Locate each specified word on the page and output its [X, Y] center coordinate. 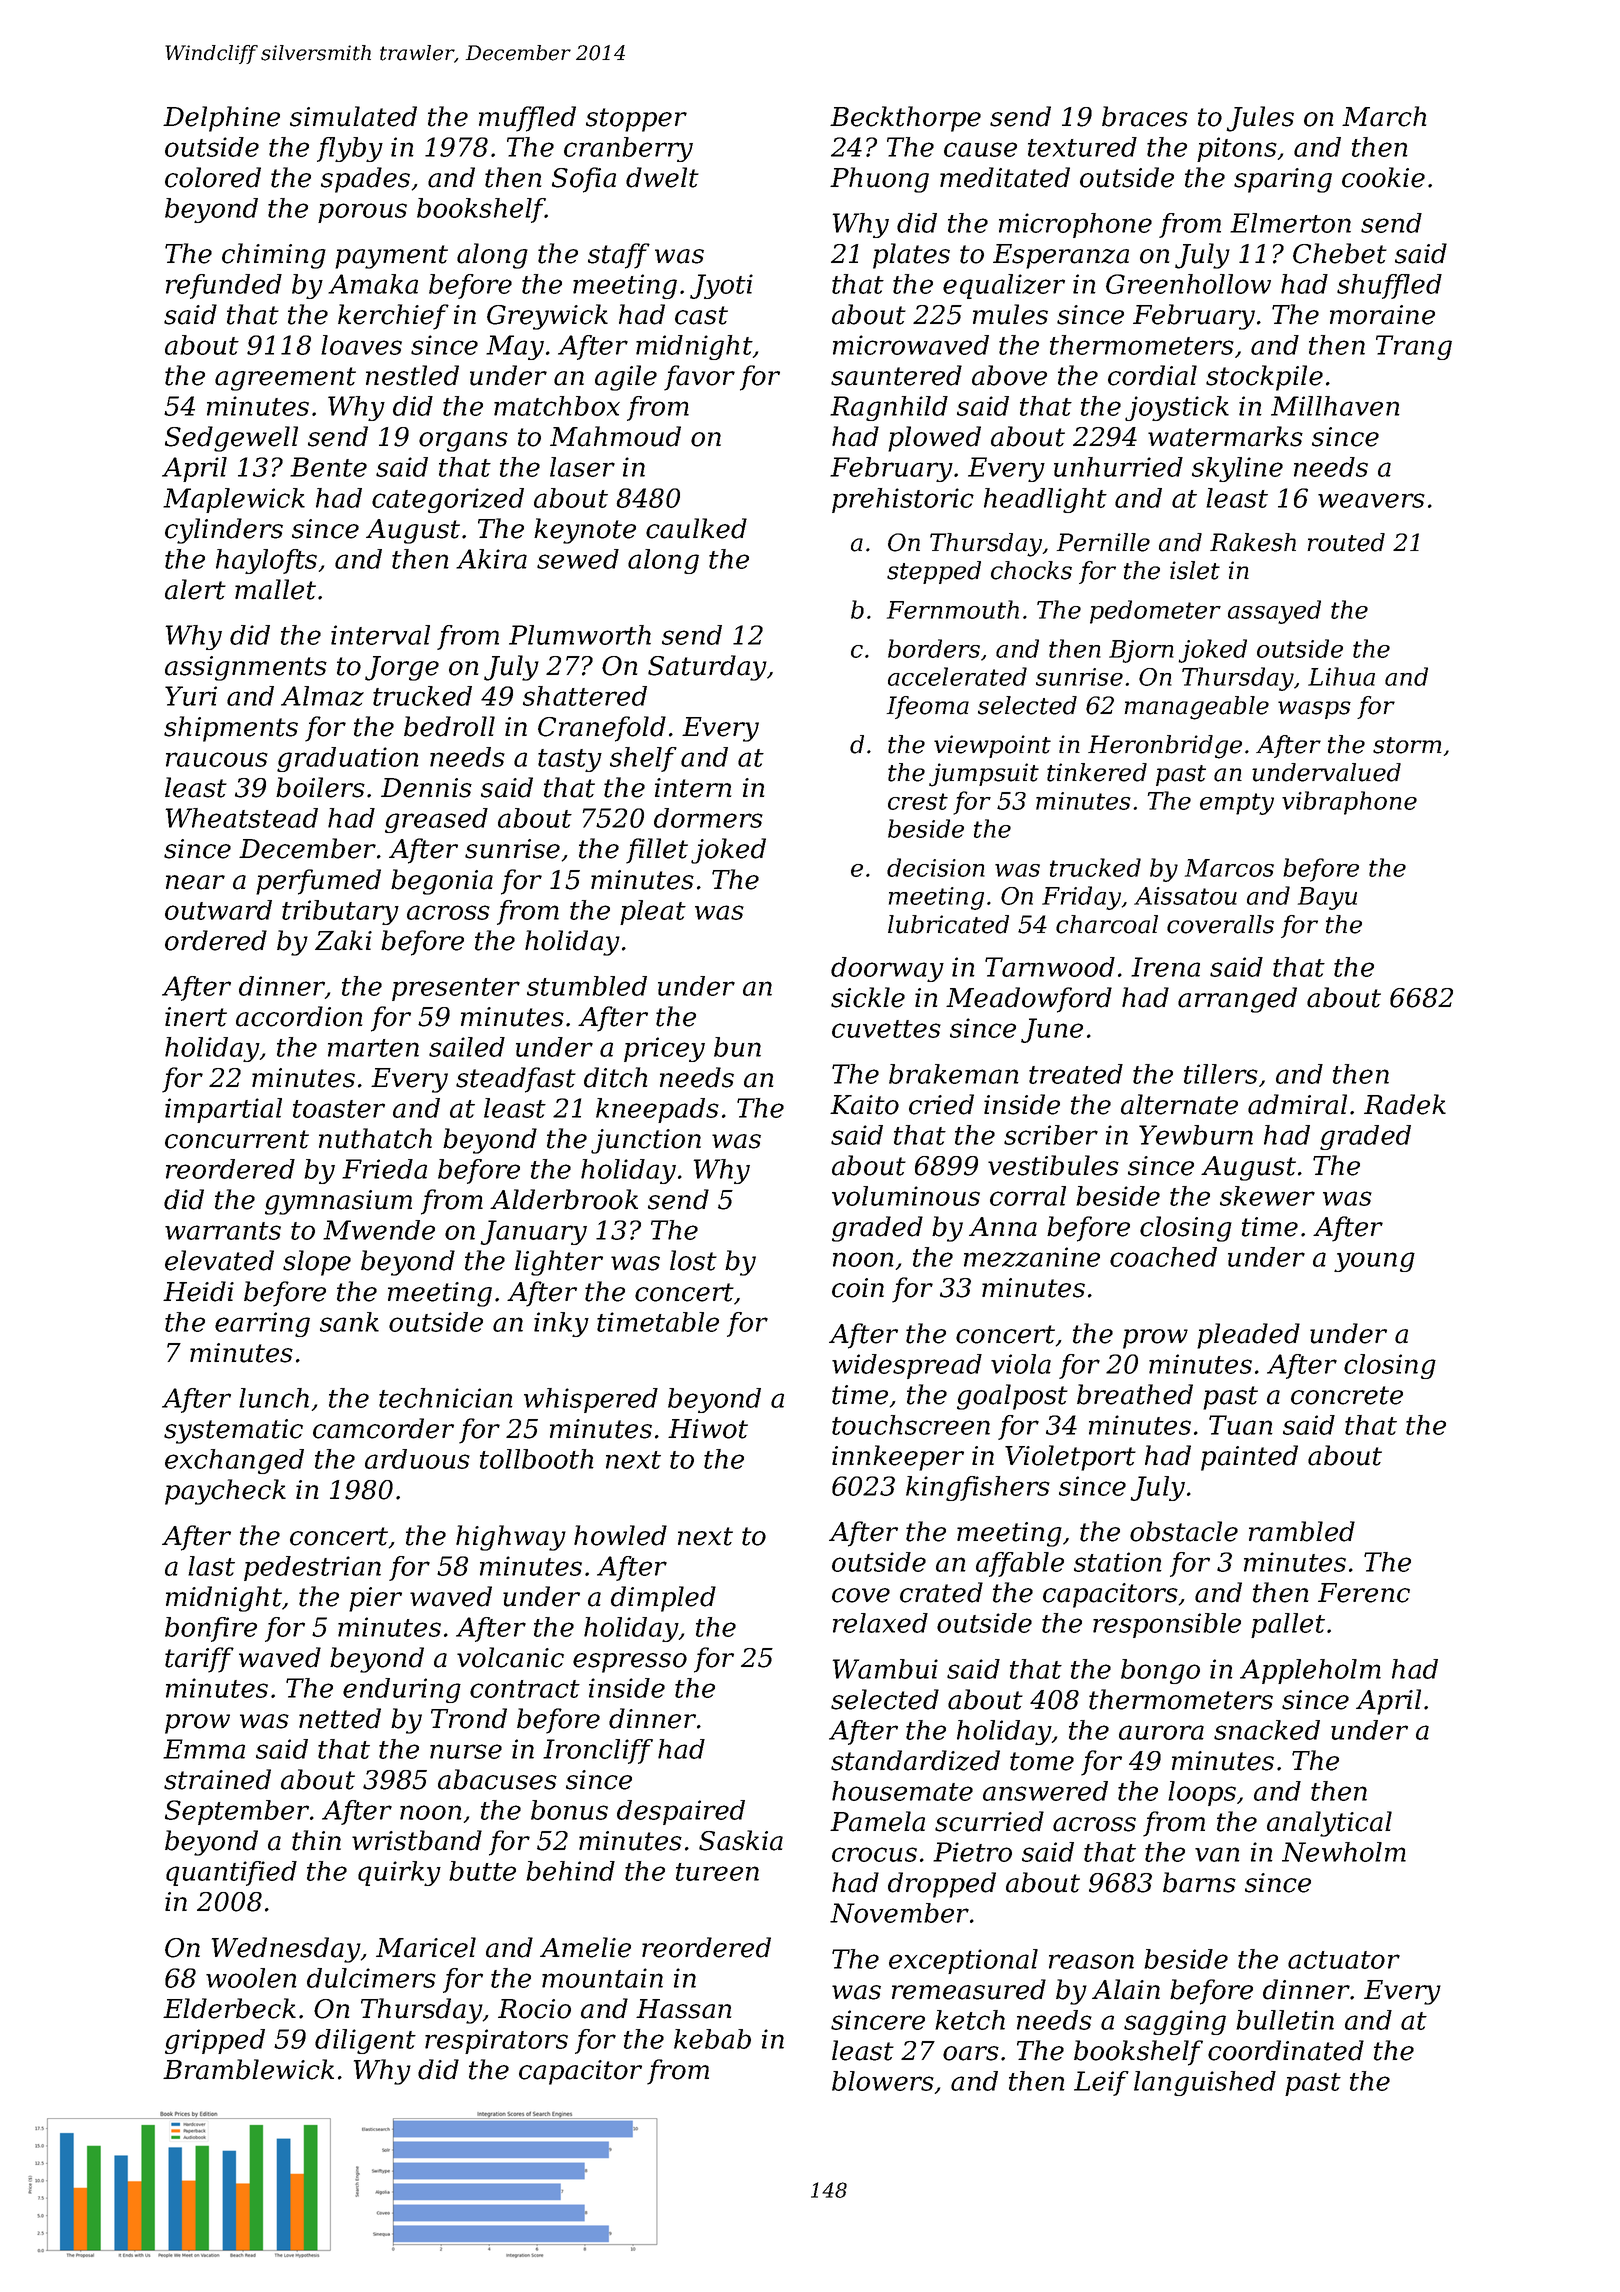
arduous [417, 1459]
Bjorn [1141, 651]
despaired [681, 1812]
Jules [1260, 119]
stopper [636, 120]
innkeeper [898, 1458]
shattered [585, 696]
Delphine [221, 119]
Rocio [534, 2009]
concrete [1347, 1395]
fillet [657, 851]
